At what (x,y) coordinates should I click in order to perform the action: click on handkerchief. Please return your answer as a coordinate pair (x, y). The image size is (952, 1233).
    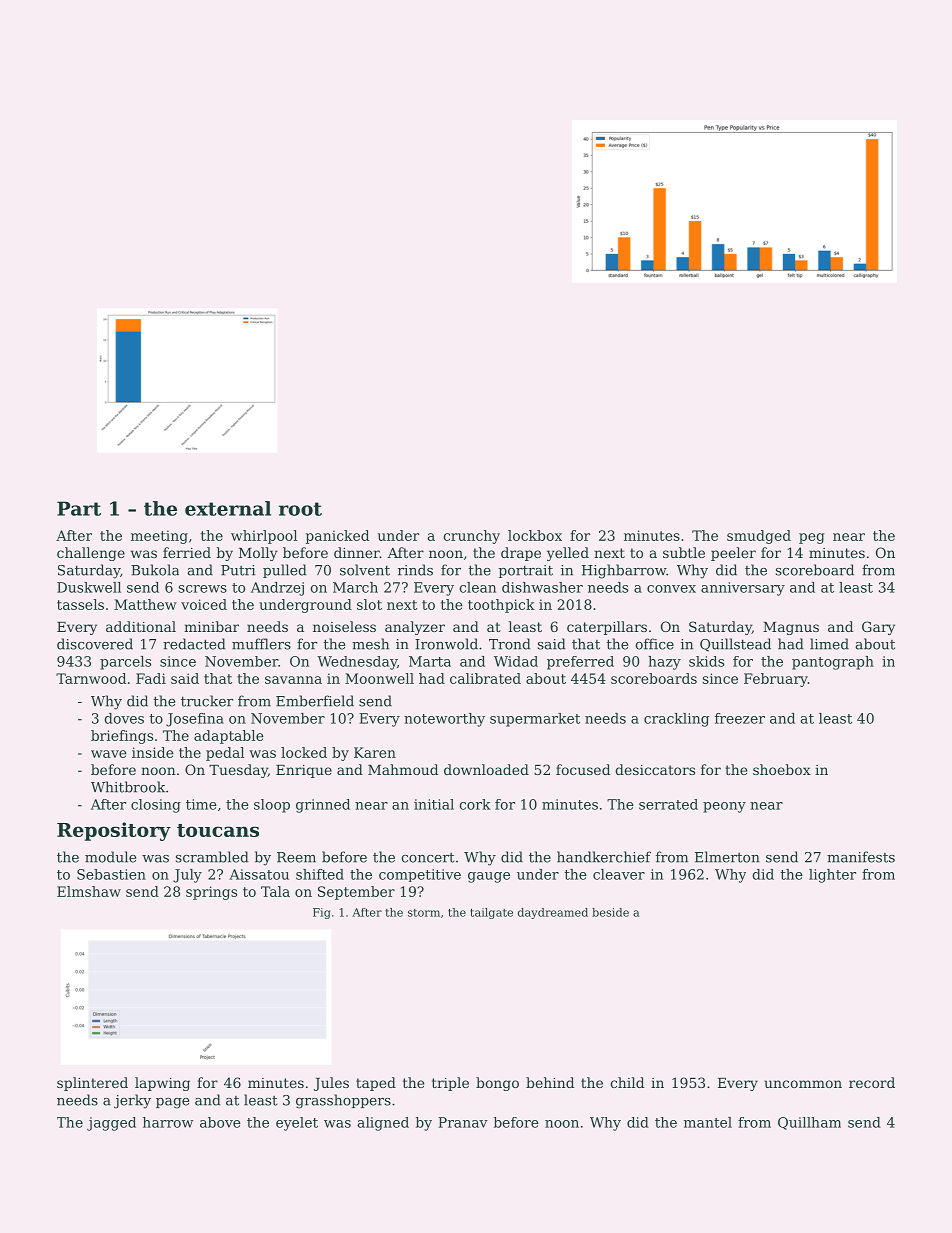
    Looking at the image, I should click on (604, 857).
